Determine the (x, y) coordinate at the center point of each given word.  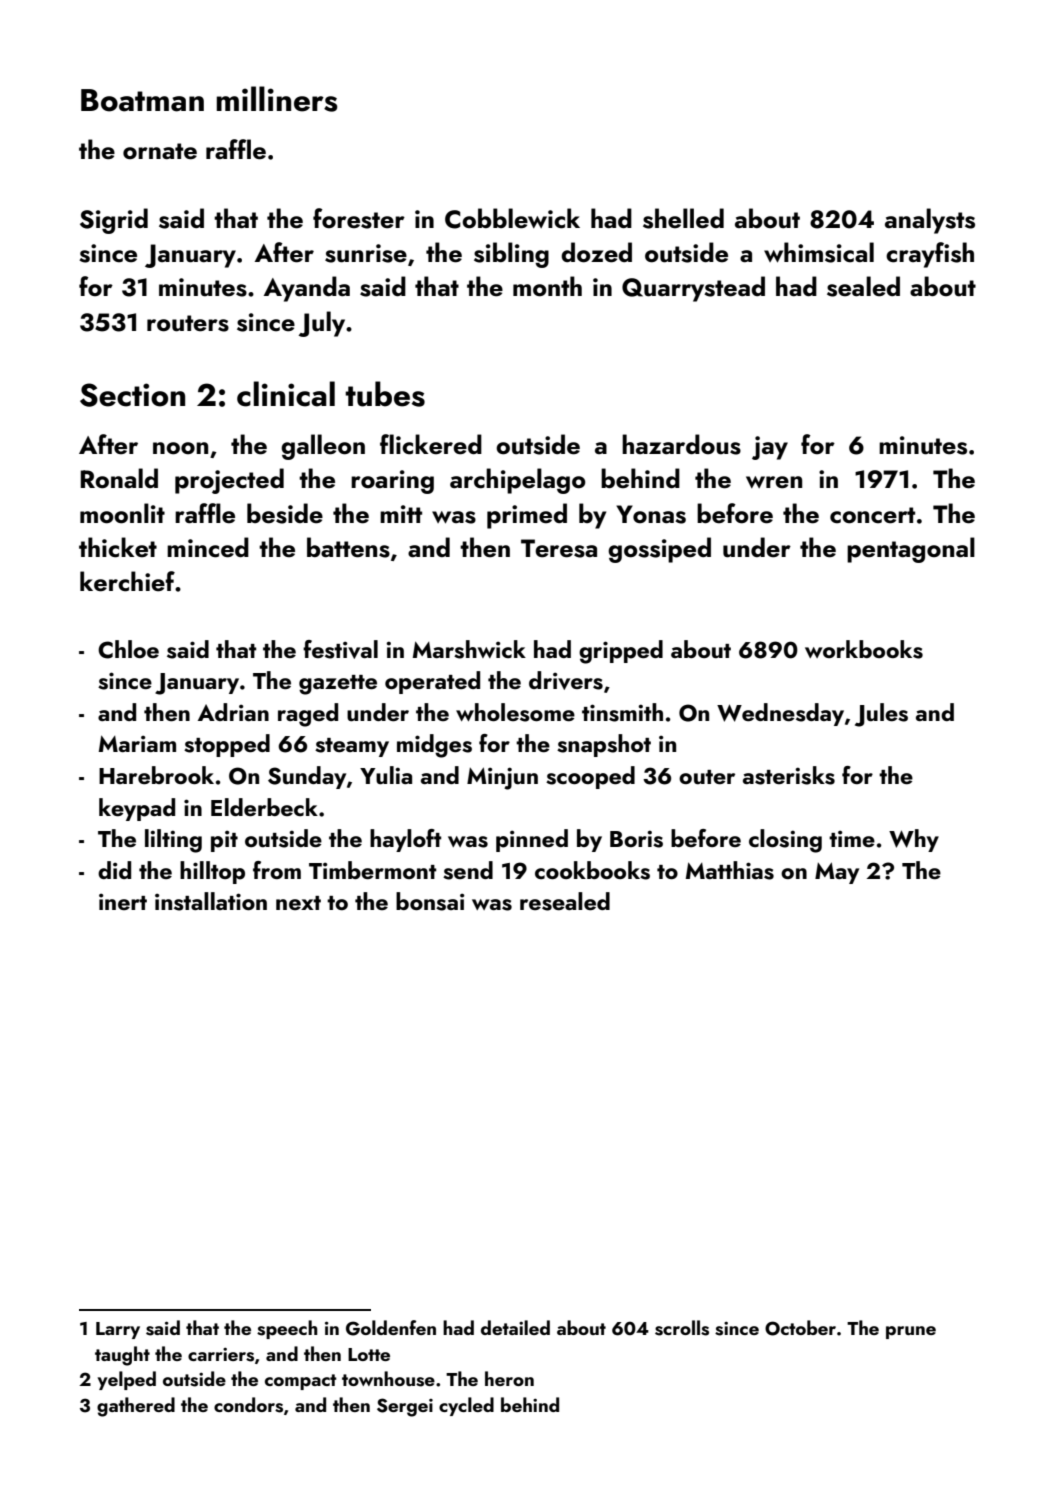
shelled (683, 218)
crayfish (930, 255)
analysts (930, 221)
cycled (466, 1406)
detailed (515, 1327)
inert (123, 901)
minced (208, 547)
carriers (221, 1355)
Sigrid (114, 221)
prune (911, 1332)
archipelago (518, 481)
